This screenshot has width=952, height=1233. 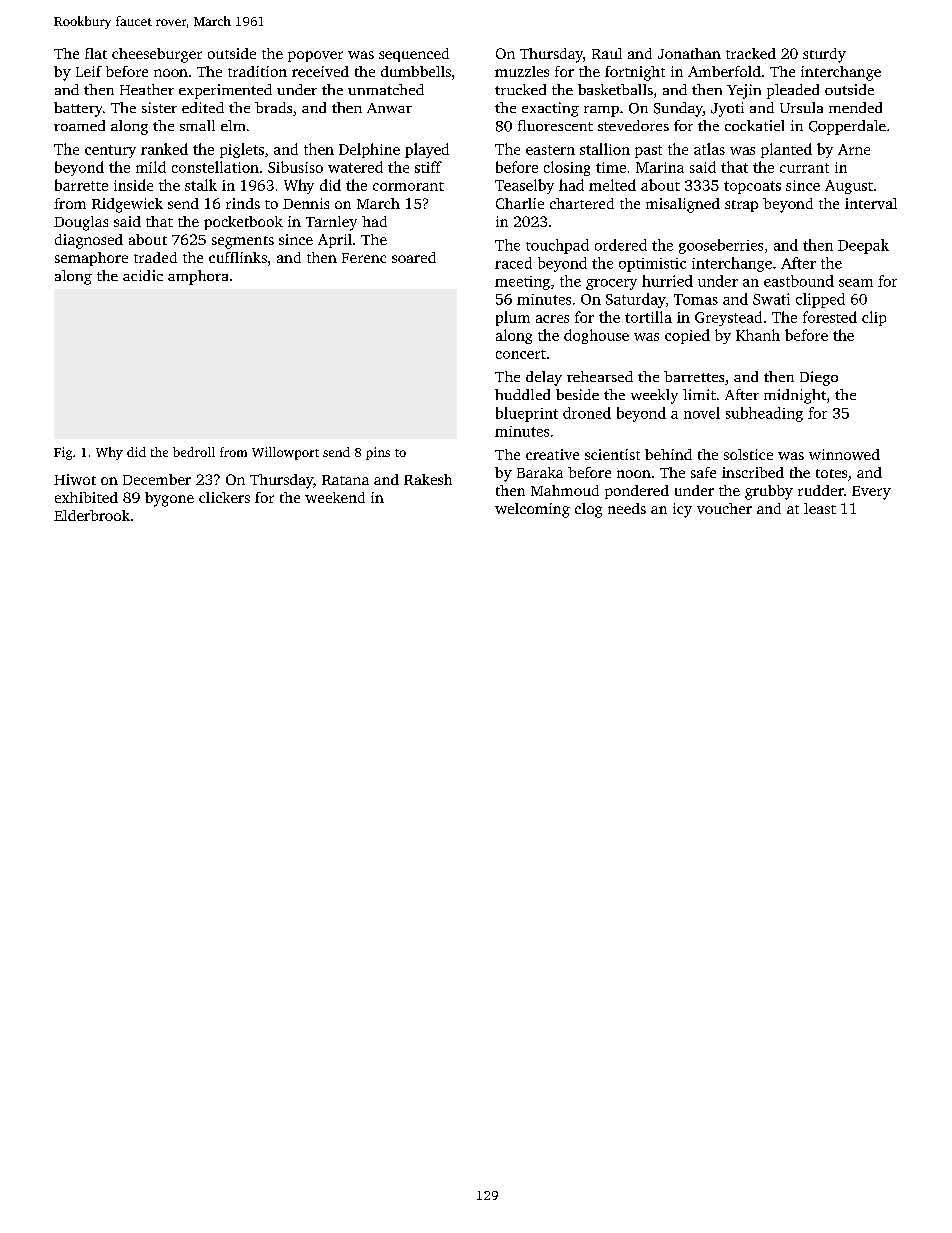 What do you see at coordinates (588, 510) in the screenshot?
I see `clog` at bounding box center [588, 510].
